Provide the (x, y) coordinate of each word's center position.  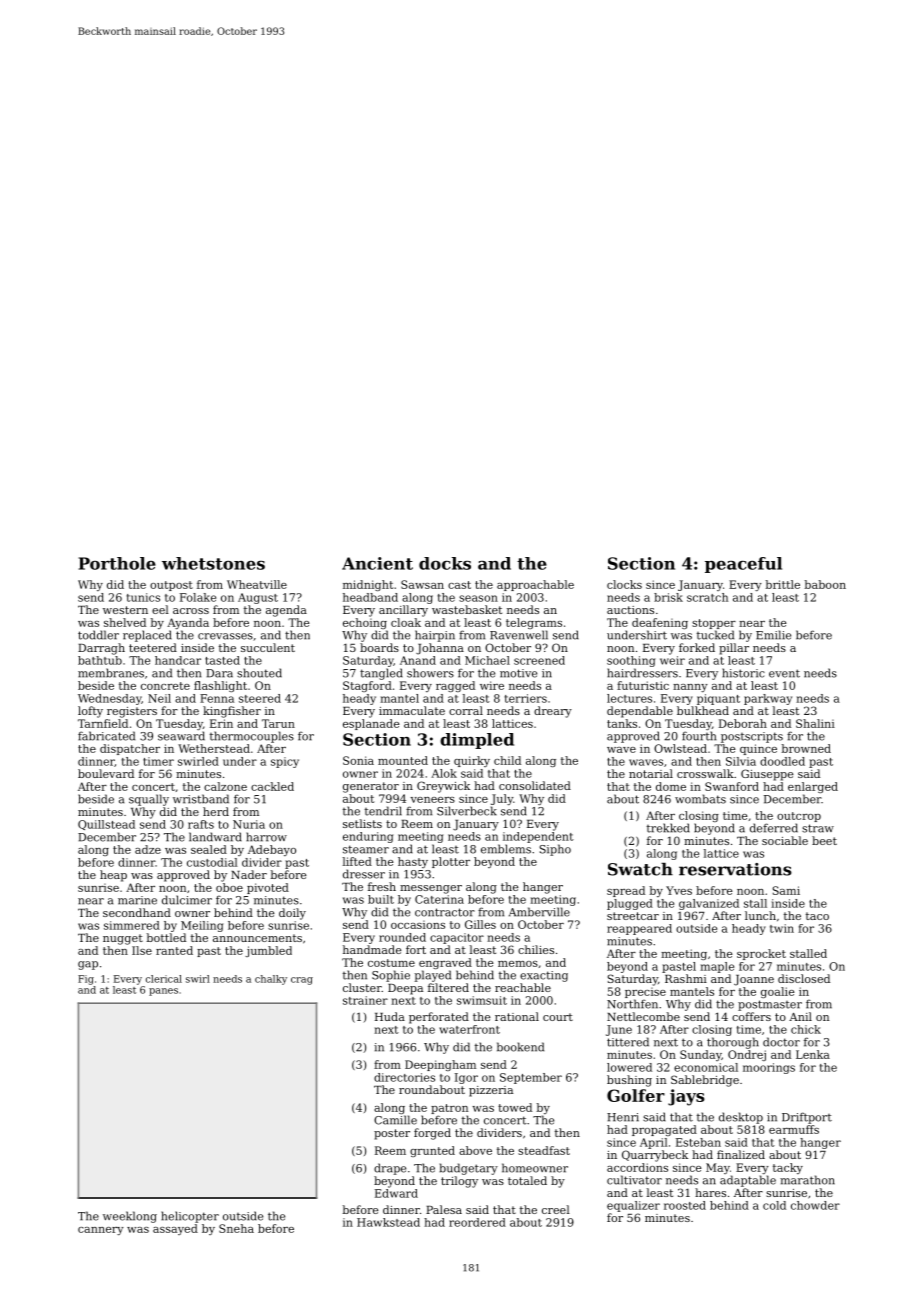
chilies (536, 949)
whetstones (213, 563)
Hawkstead (388, 1222)
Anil (800, 1016)
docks (445, 563)
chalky (271, 980)
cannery (101, 1231)
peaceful (743, 565)
